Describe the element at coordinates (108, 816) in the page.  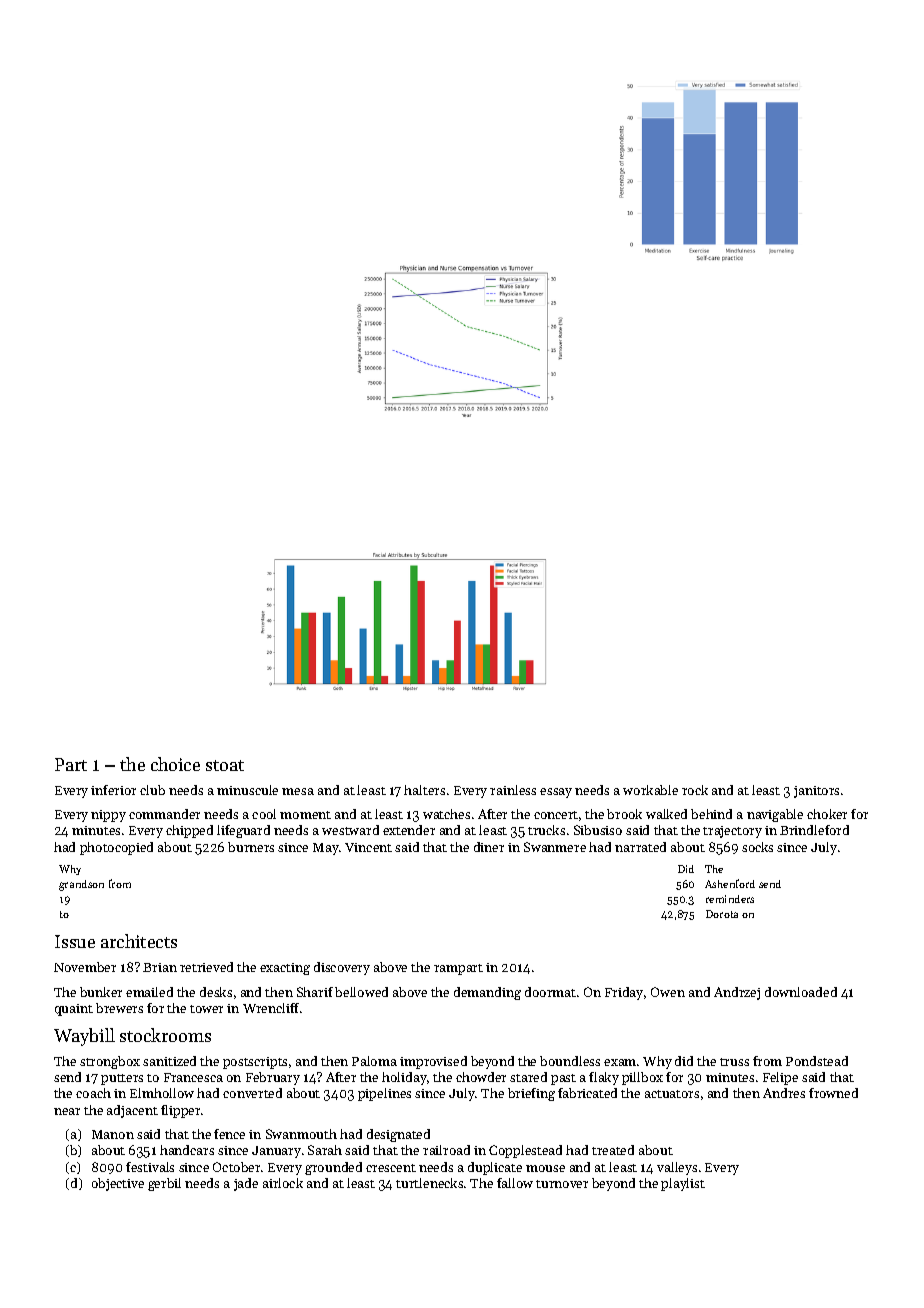
I see `nippy` at that location.
